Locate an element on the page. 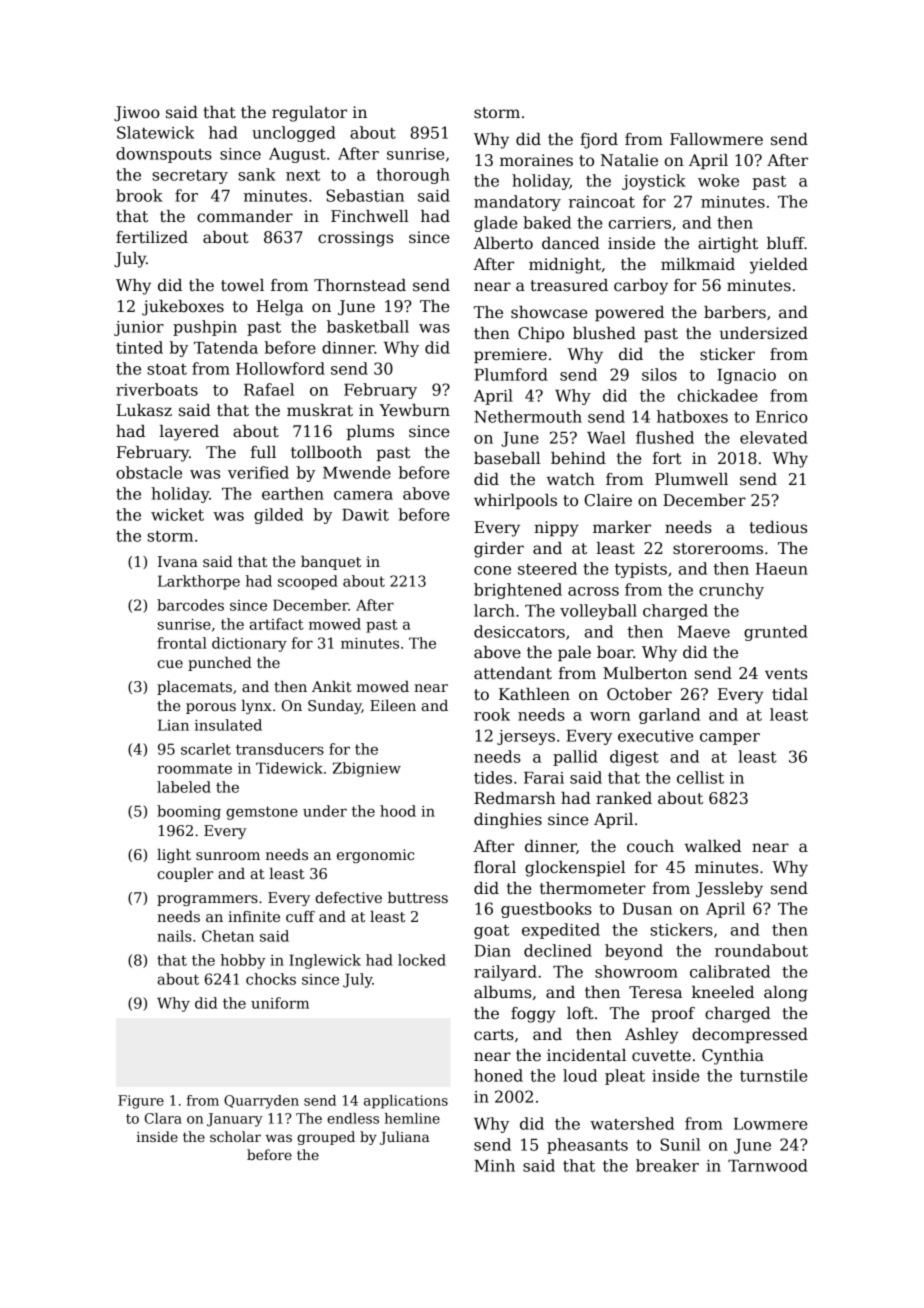 This image has height=1308, width=924. Eileen is located at coordinates (393, 705).
